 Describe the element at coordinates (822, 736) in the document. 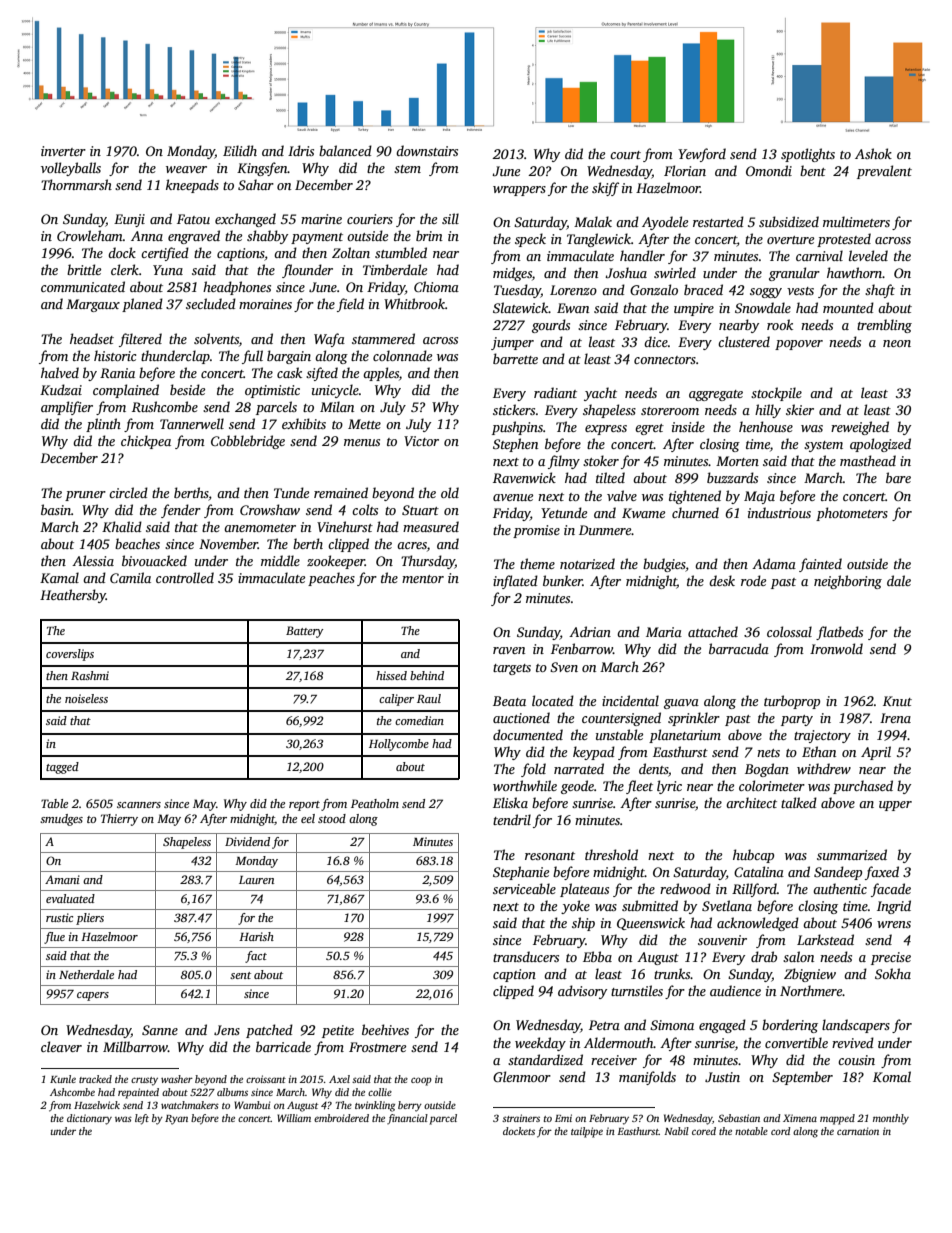

I see `trajectory` at that location.
